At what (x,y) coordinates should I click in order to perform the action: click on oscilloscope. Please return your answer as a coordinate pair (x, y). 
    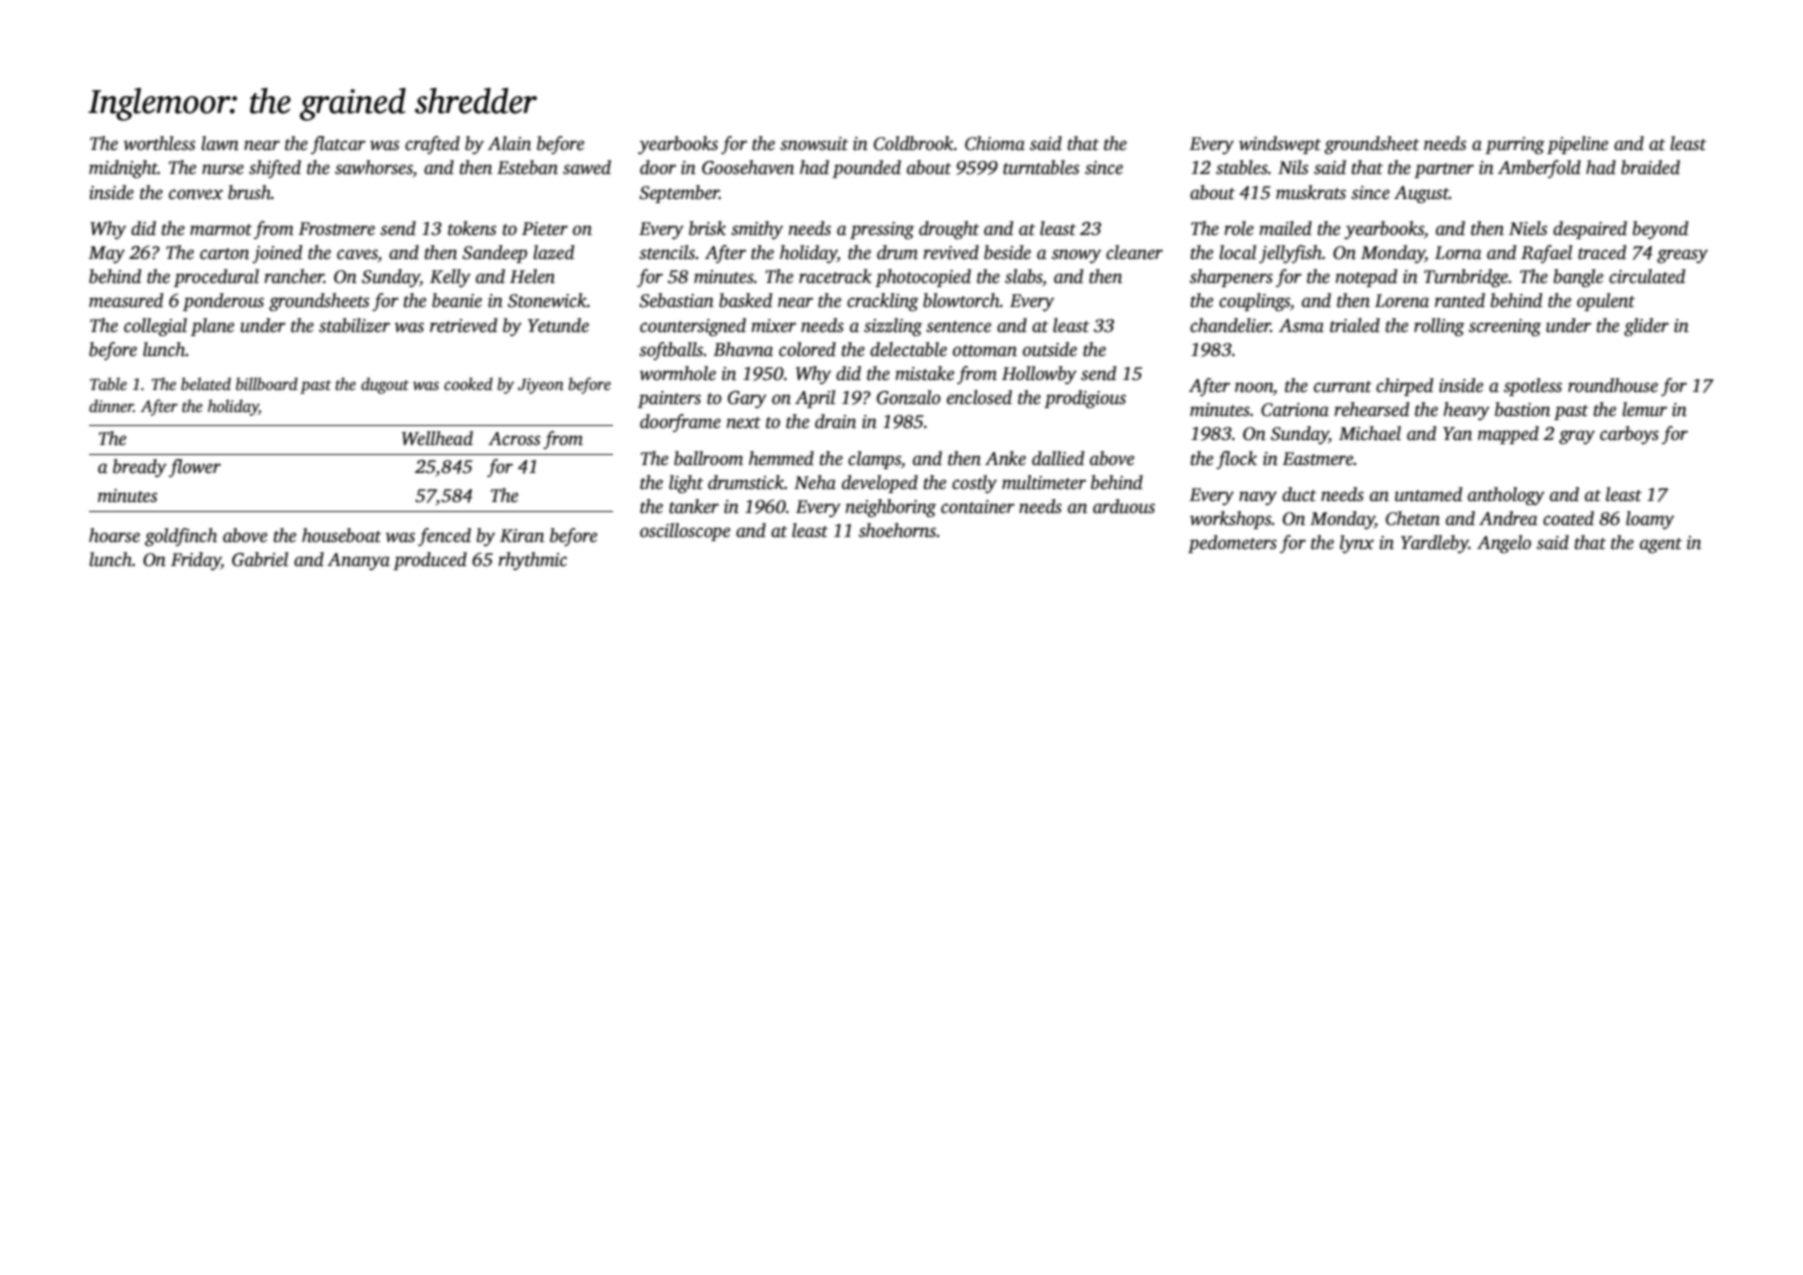
    Looking at the image, I should click on (685, 532).
